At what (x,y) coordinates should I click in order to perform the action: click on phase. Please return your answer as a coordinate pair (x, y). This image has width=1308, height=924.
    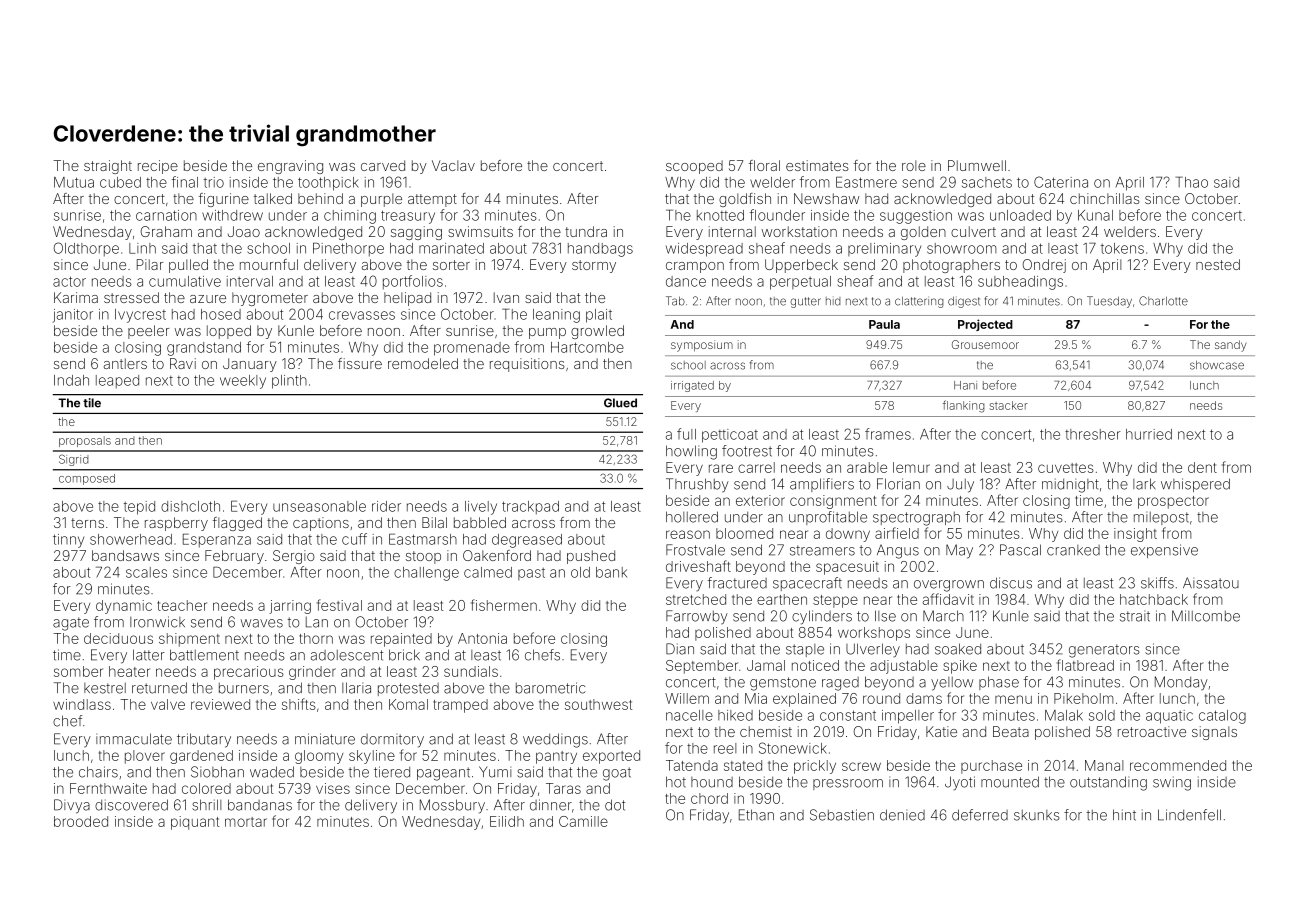
    Looking at the image, I should click on (999, 683).
